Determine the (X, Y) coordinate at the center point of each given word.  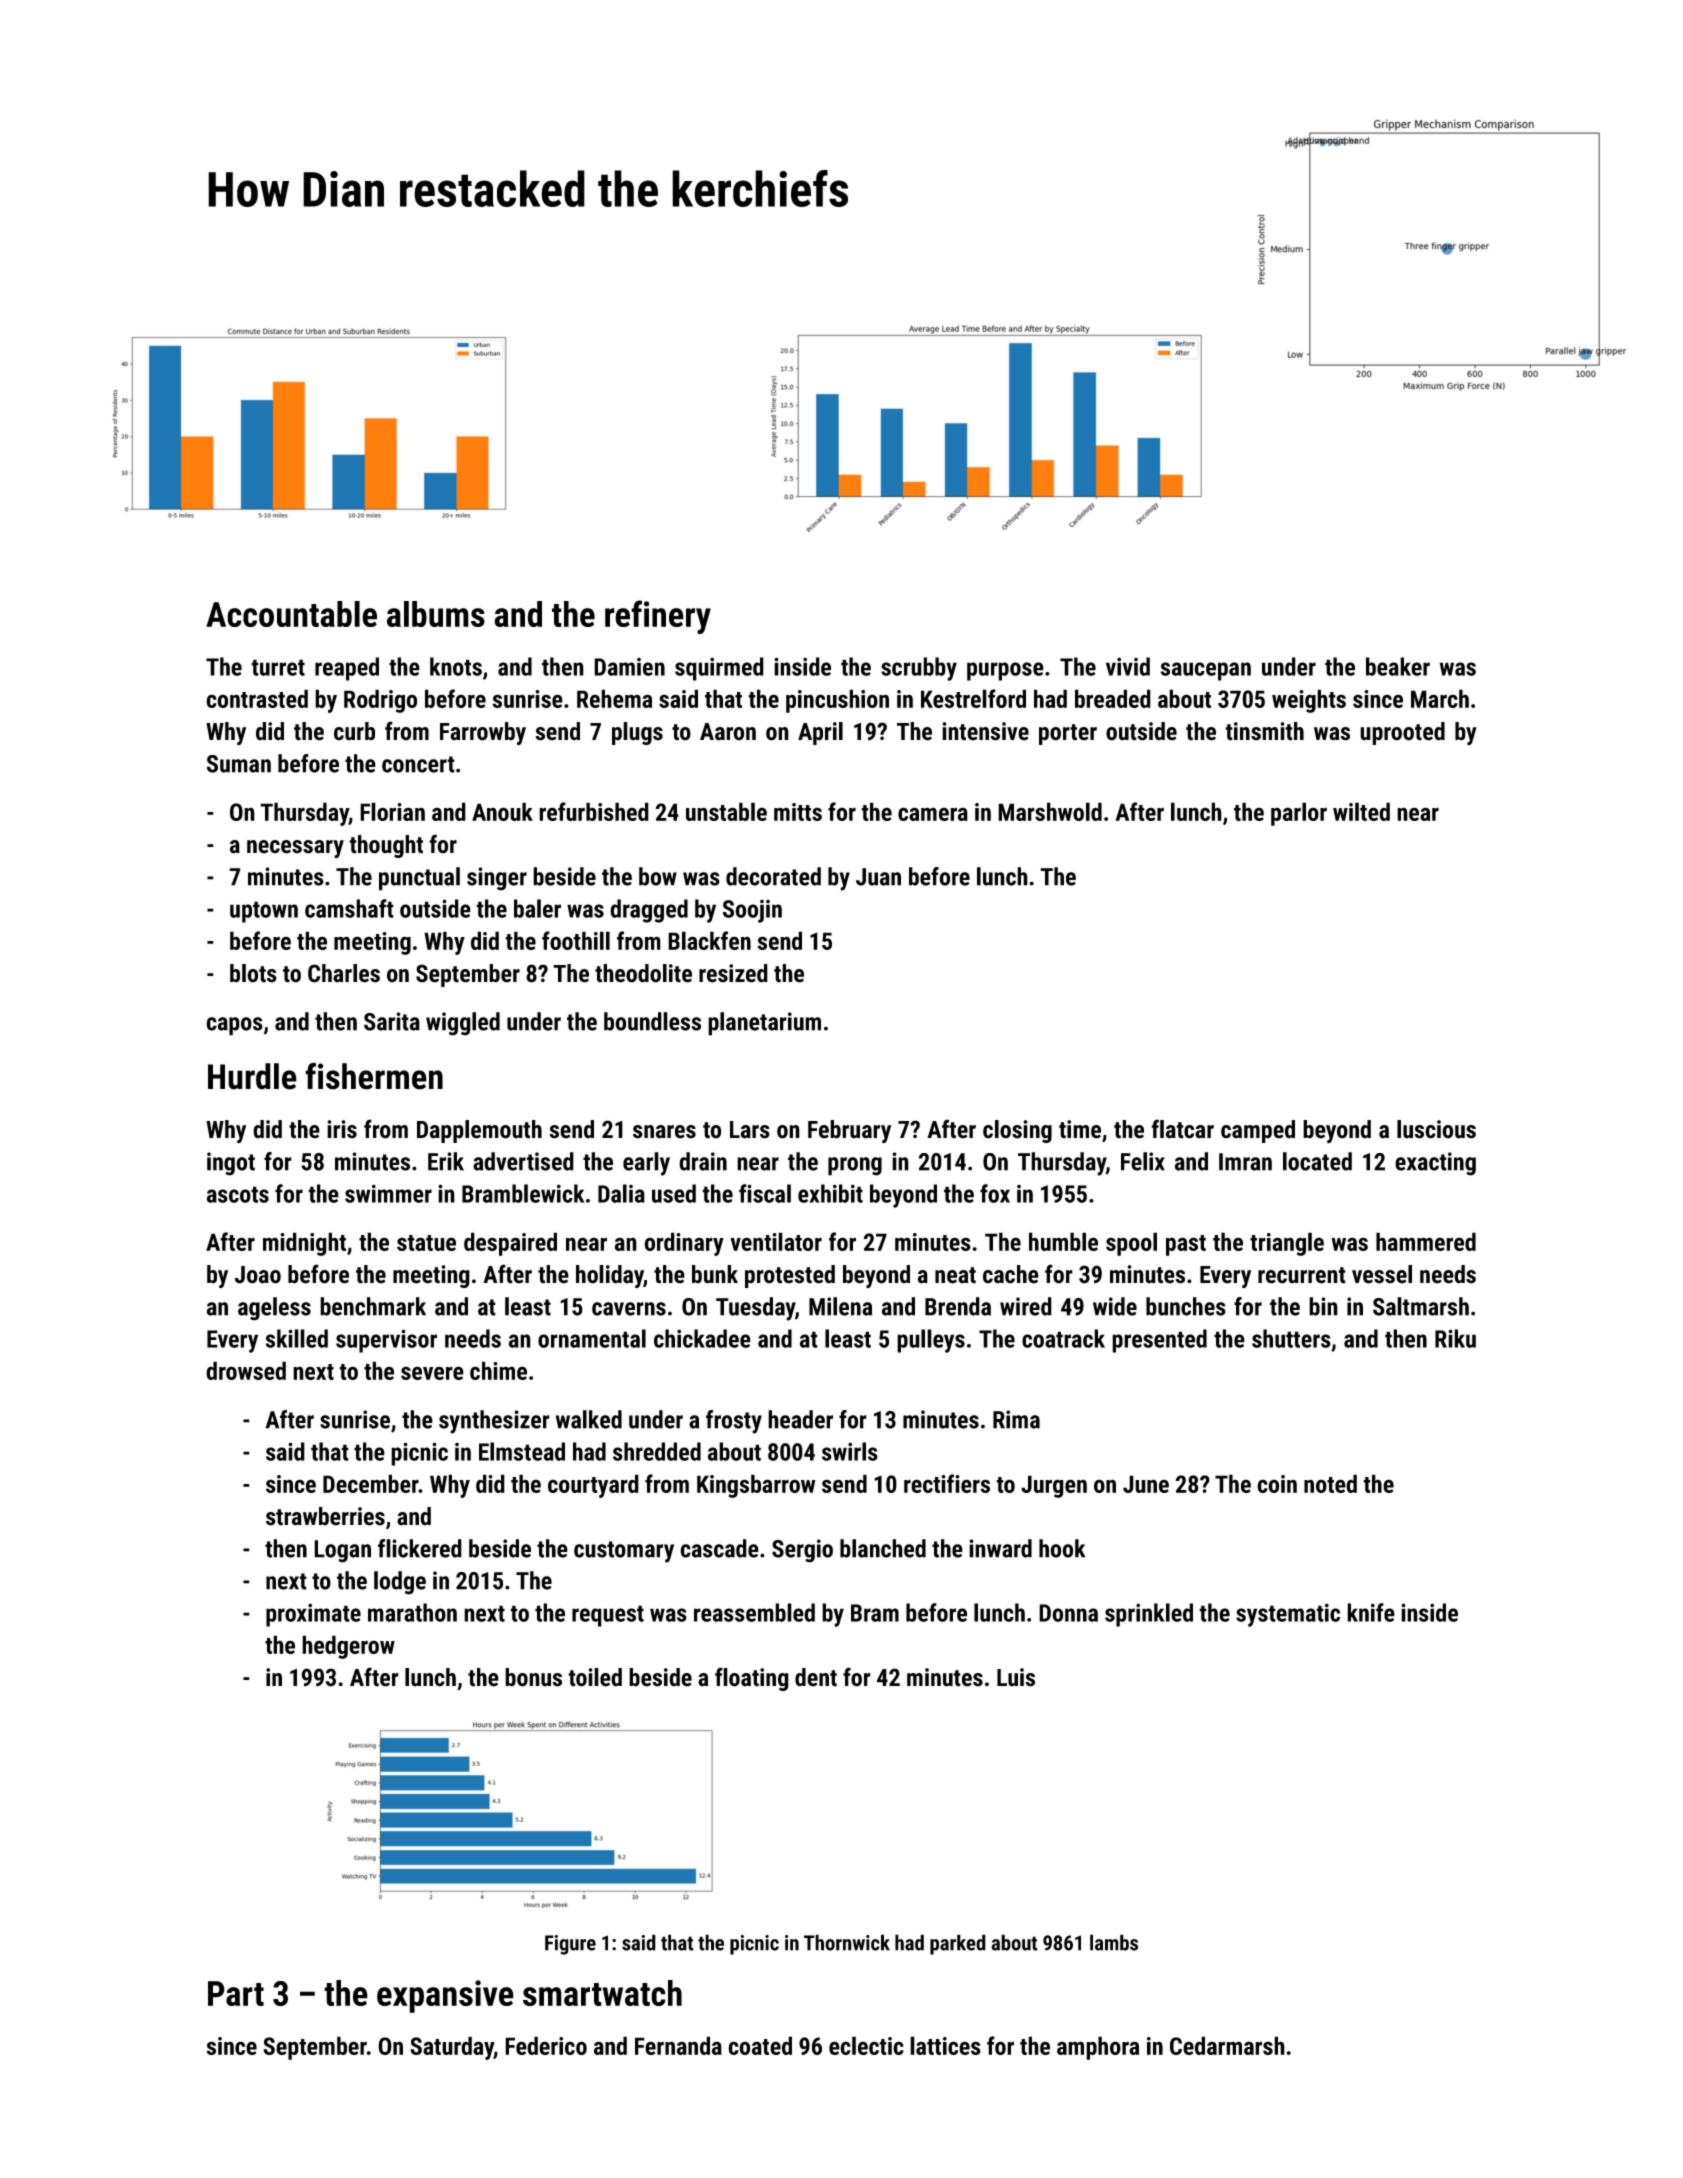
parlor (1299, 814)
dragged (649, 911)
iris (342, 1129)
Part (236, 1993)
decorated (773, 876)
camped (1258, 1131)
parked (958, 1944)
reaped (347, 669)
